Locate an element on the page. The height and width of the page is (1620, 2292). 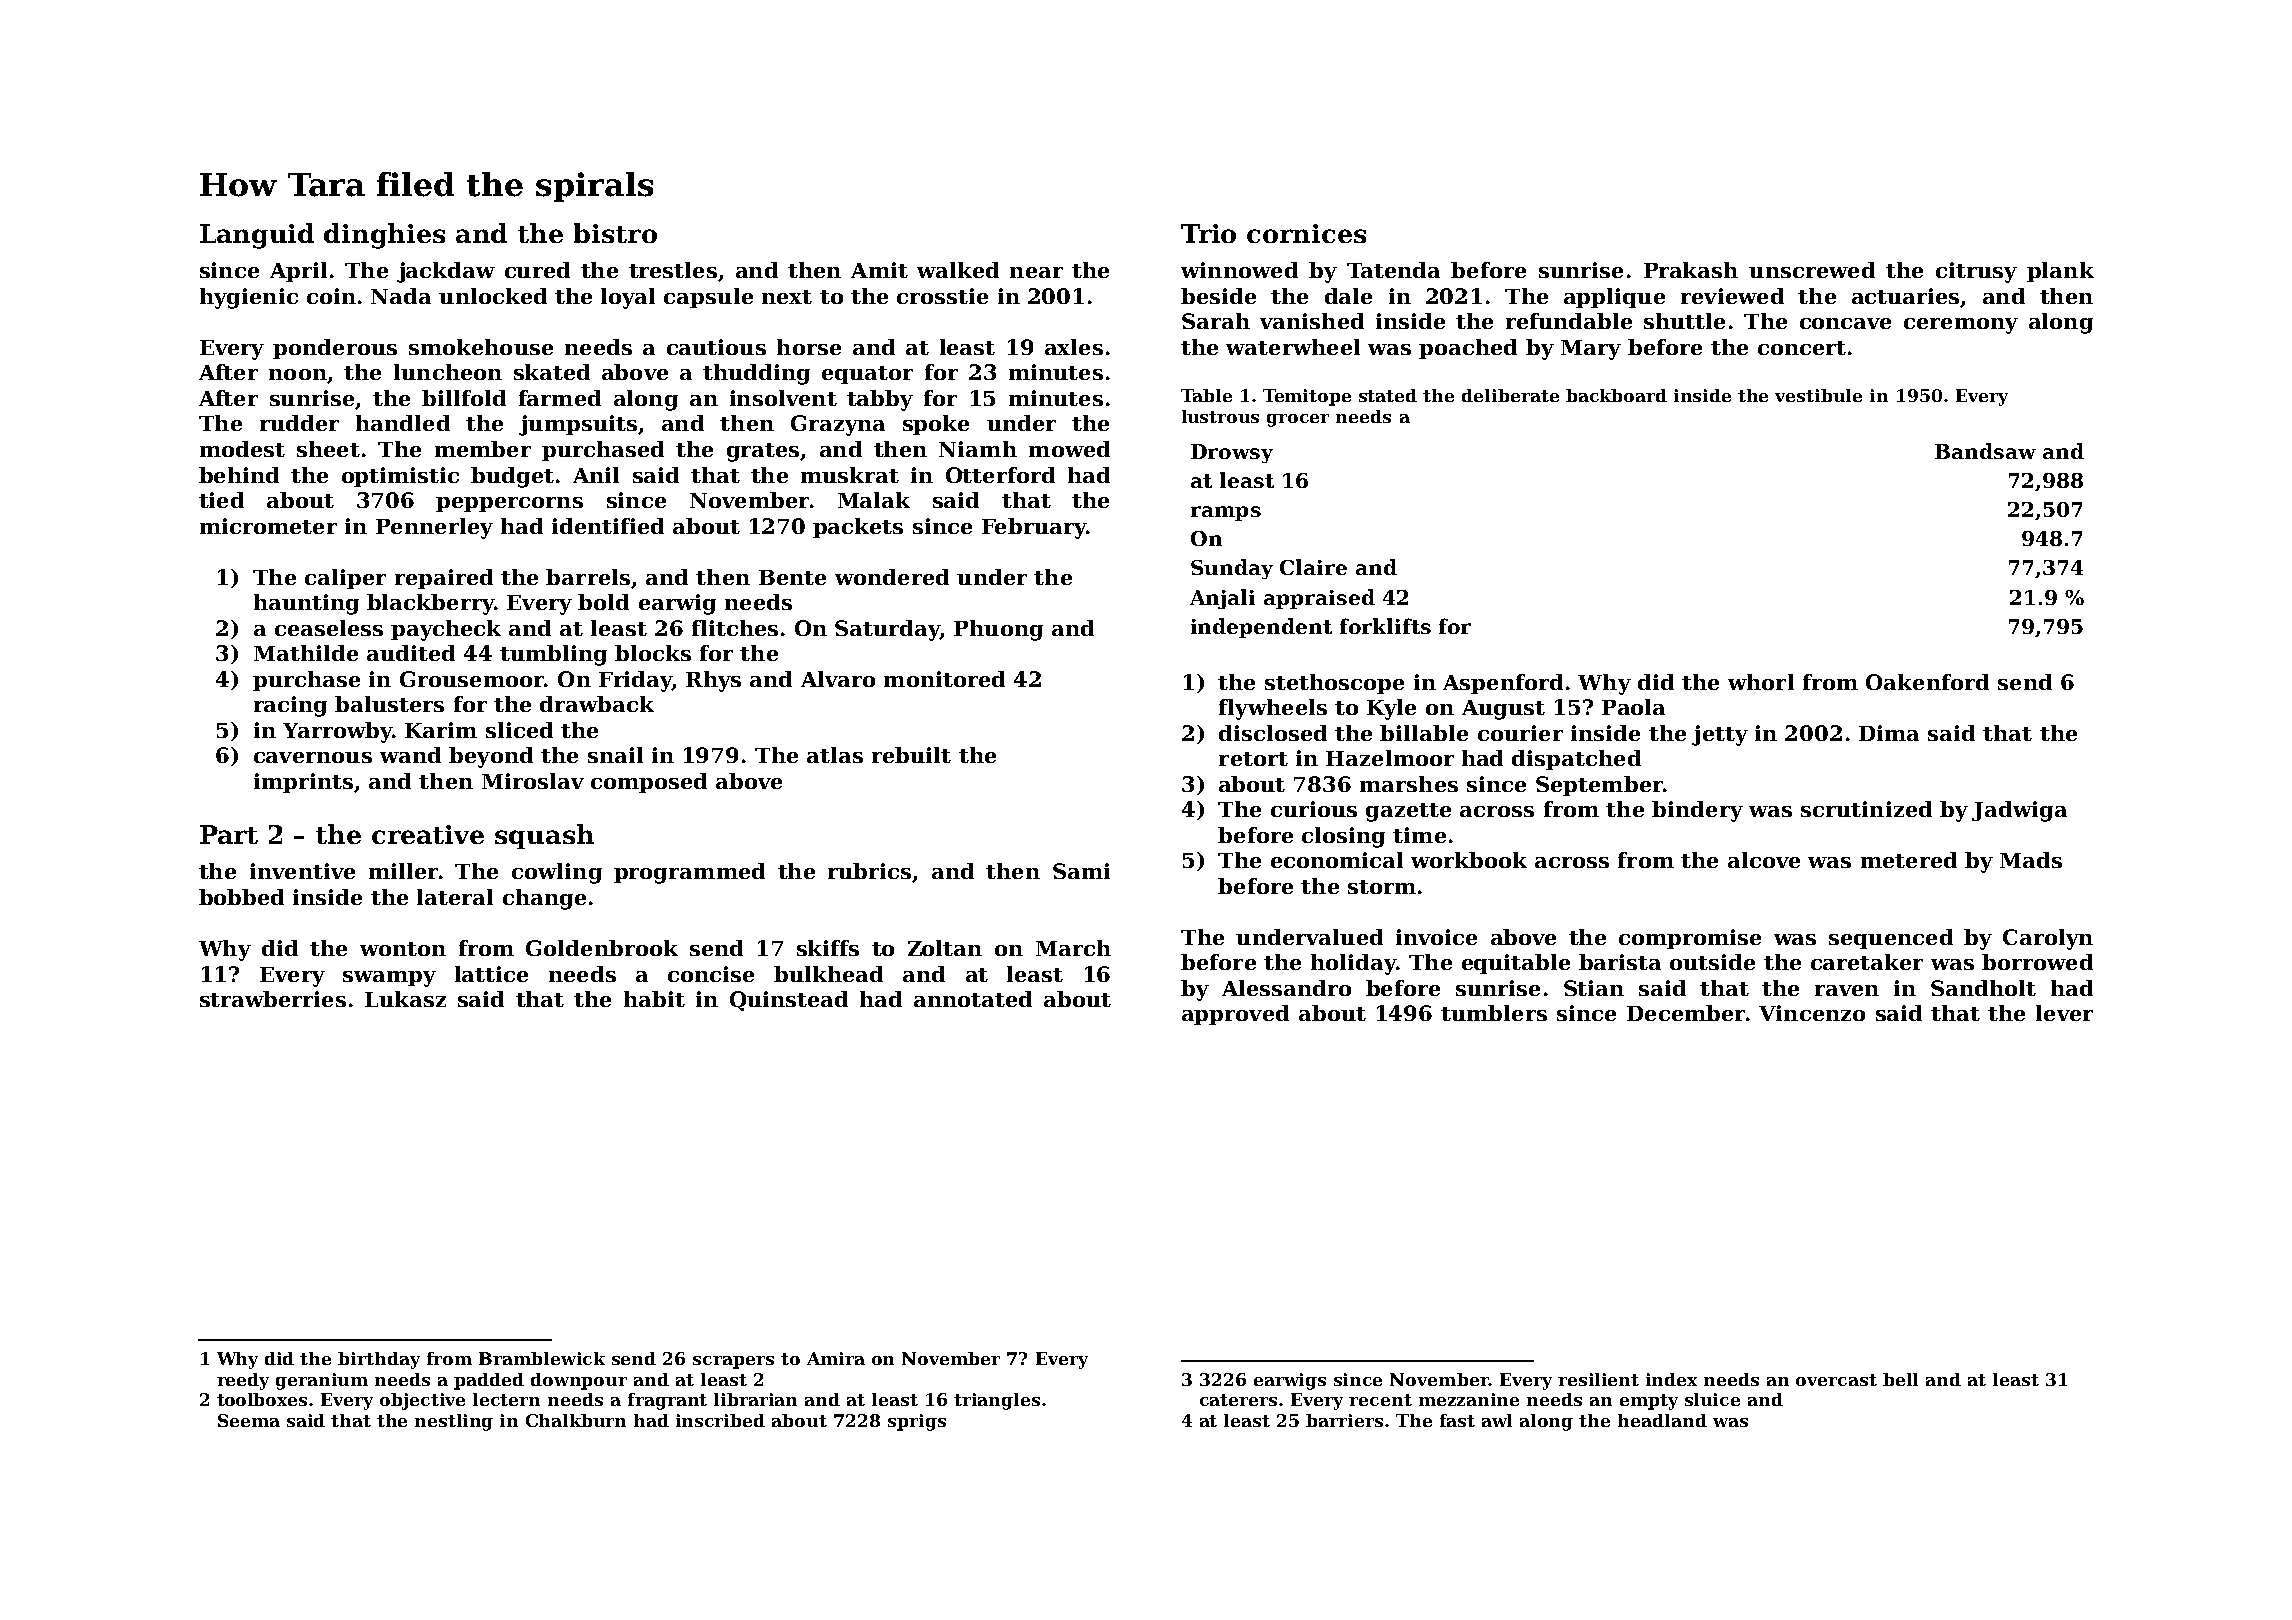
programmed is located at coordinates (689, 873).
